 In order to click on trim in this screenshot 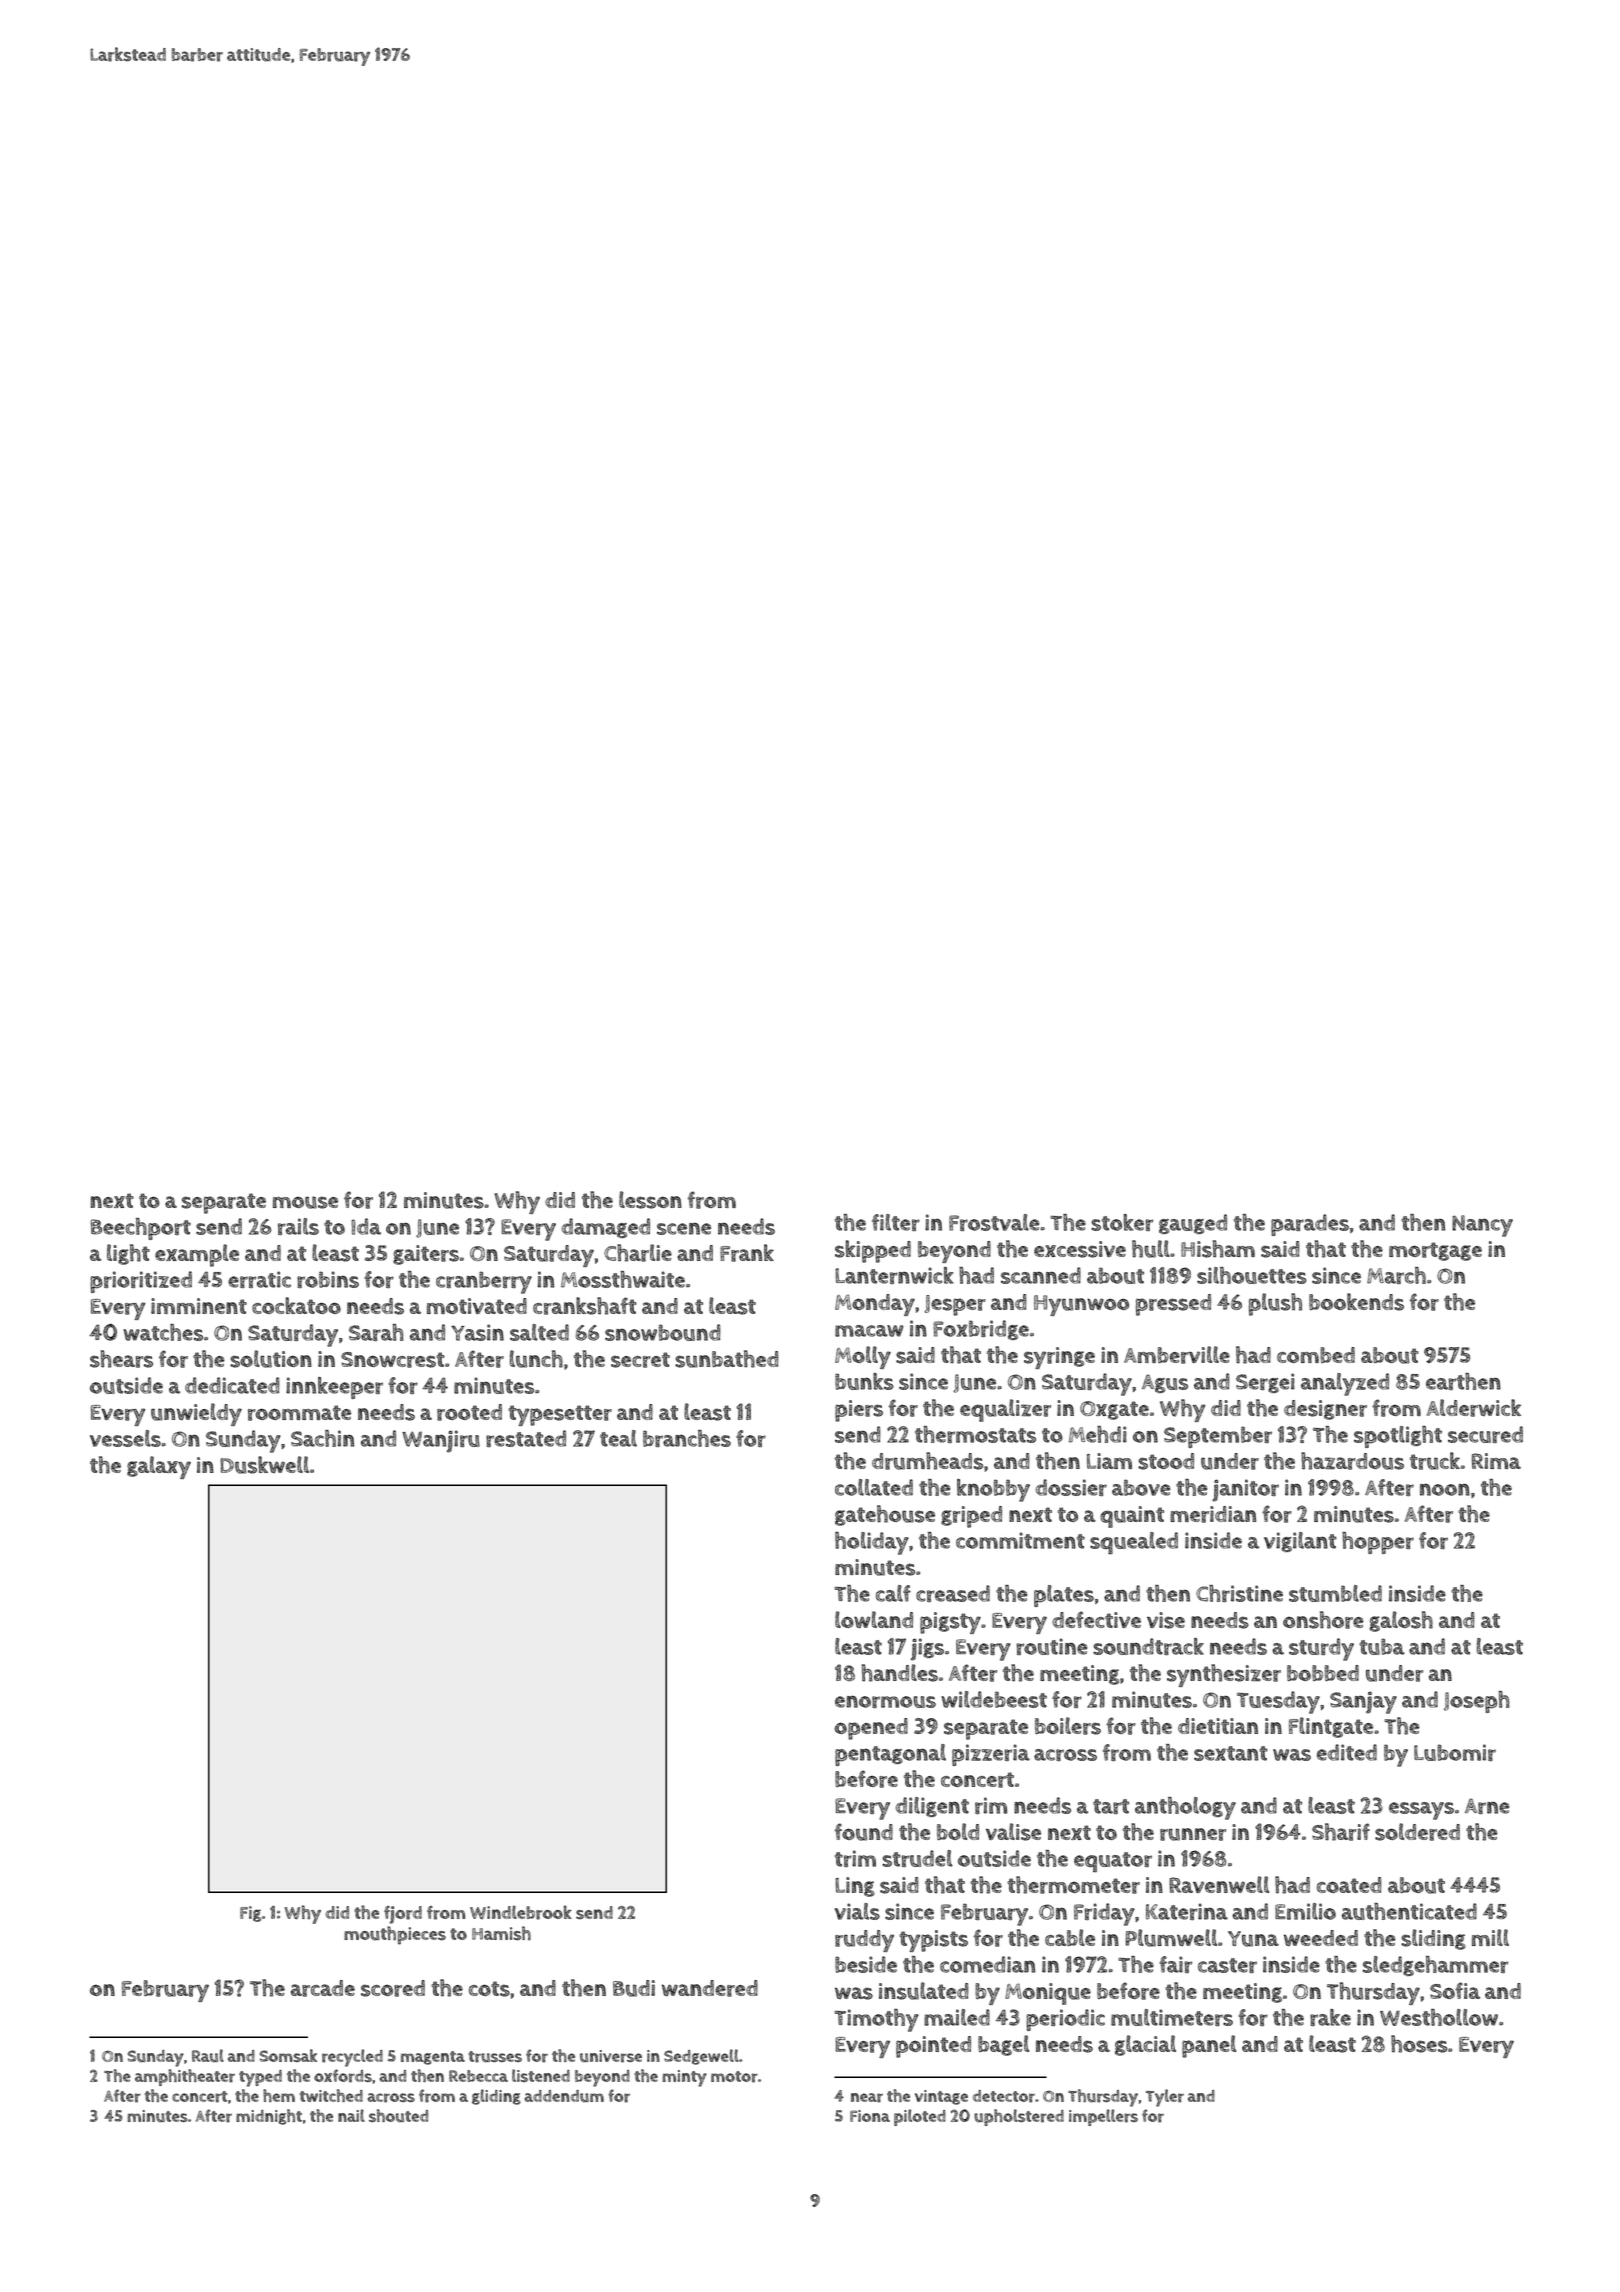, I will do `click(855, 1858)`.
